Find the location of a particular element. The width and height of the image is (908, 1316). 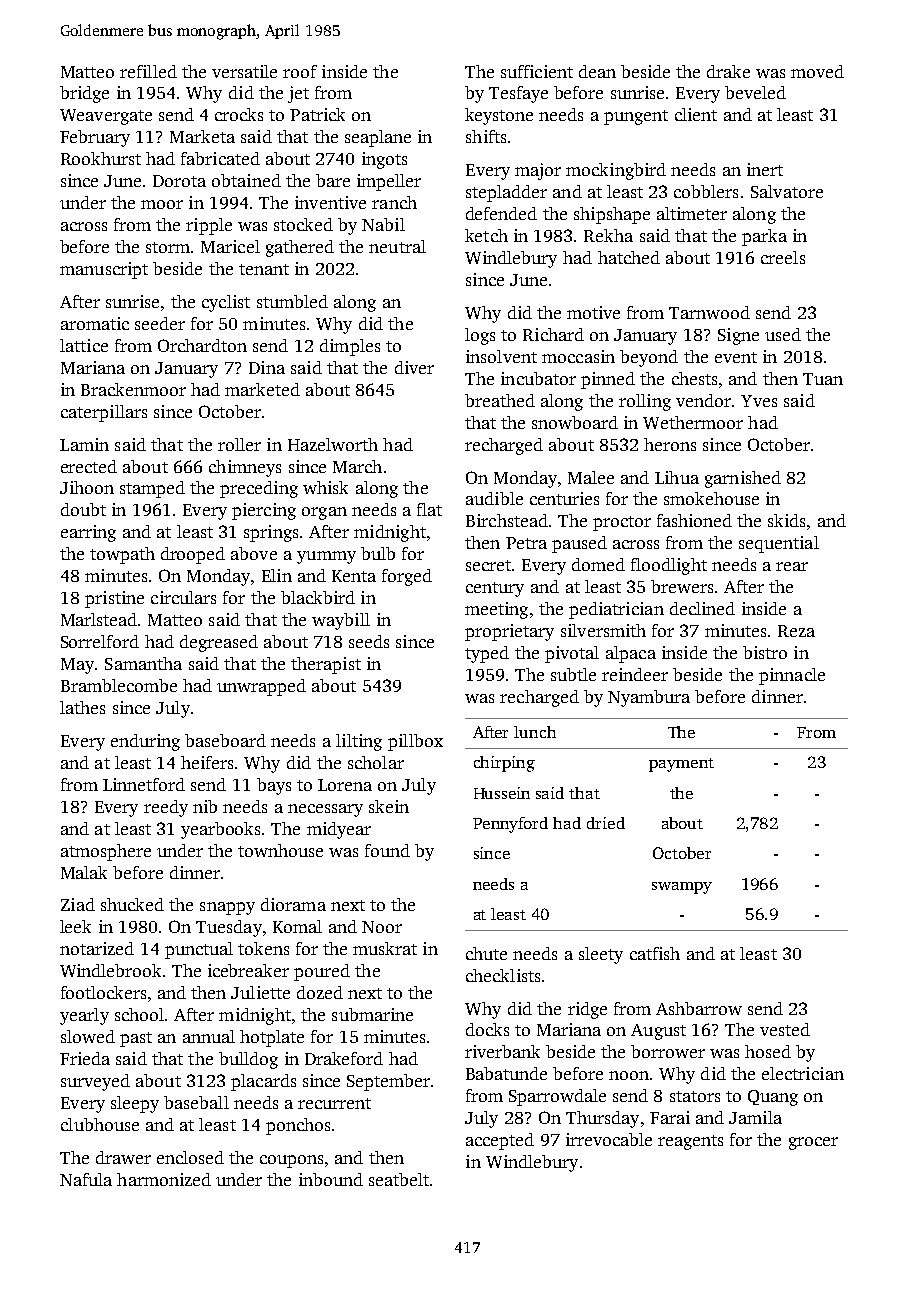

seeder is located at coordinates (160, 323).
